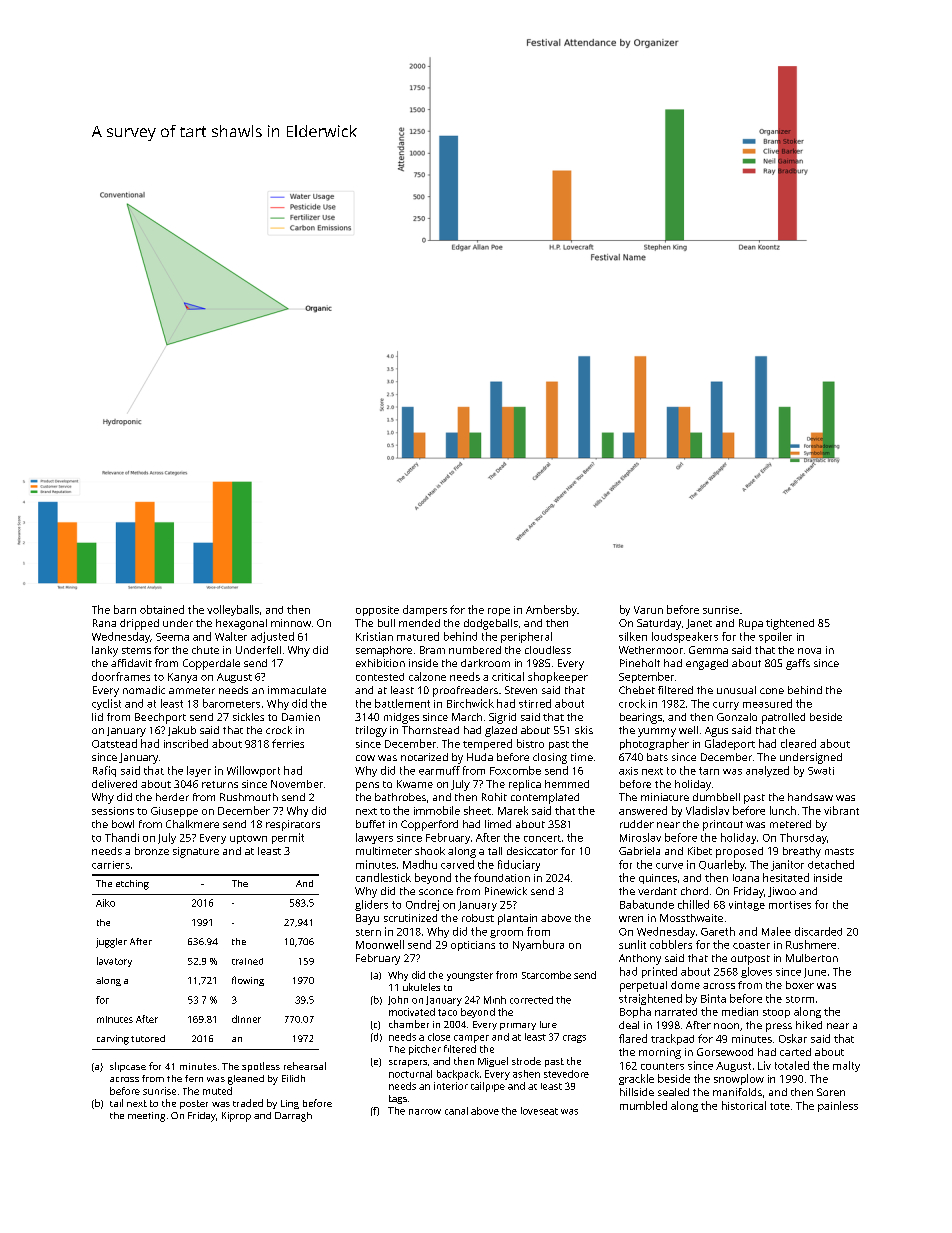 This image has width=952, height=1233. What do you see at coordinates (113, 811) in the image?
I see `sessions` at bounding box center [113, 811].
